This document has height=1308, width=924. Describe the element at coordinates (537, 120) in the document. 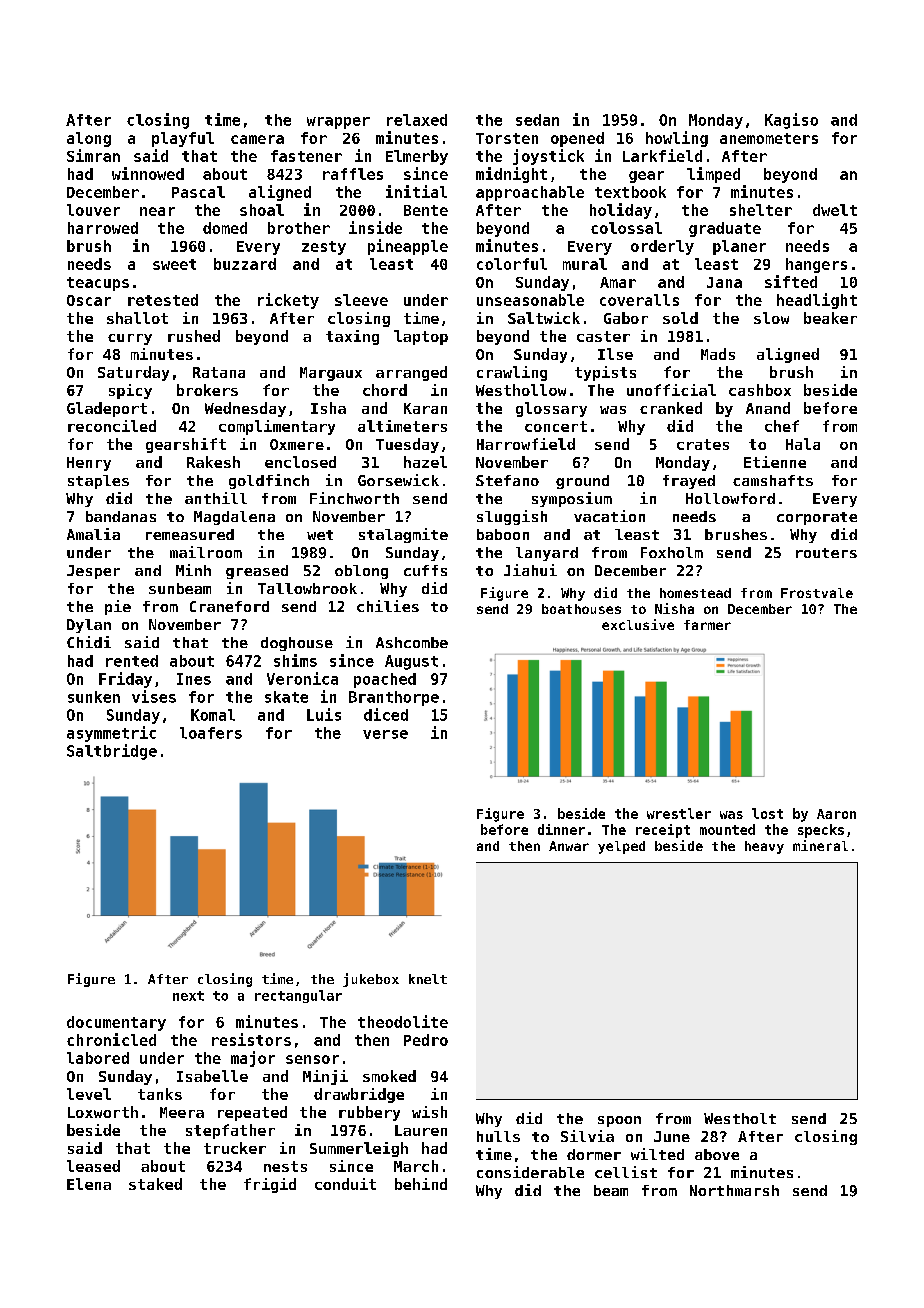

I see `sedan` at that location.
